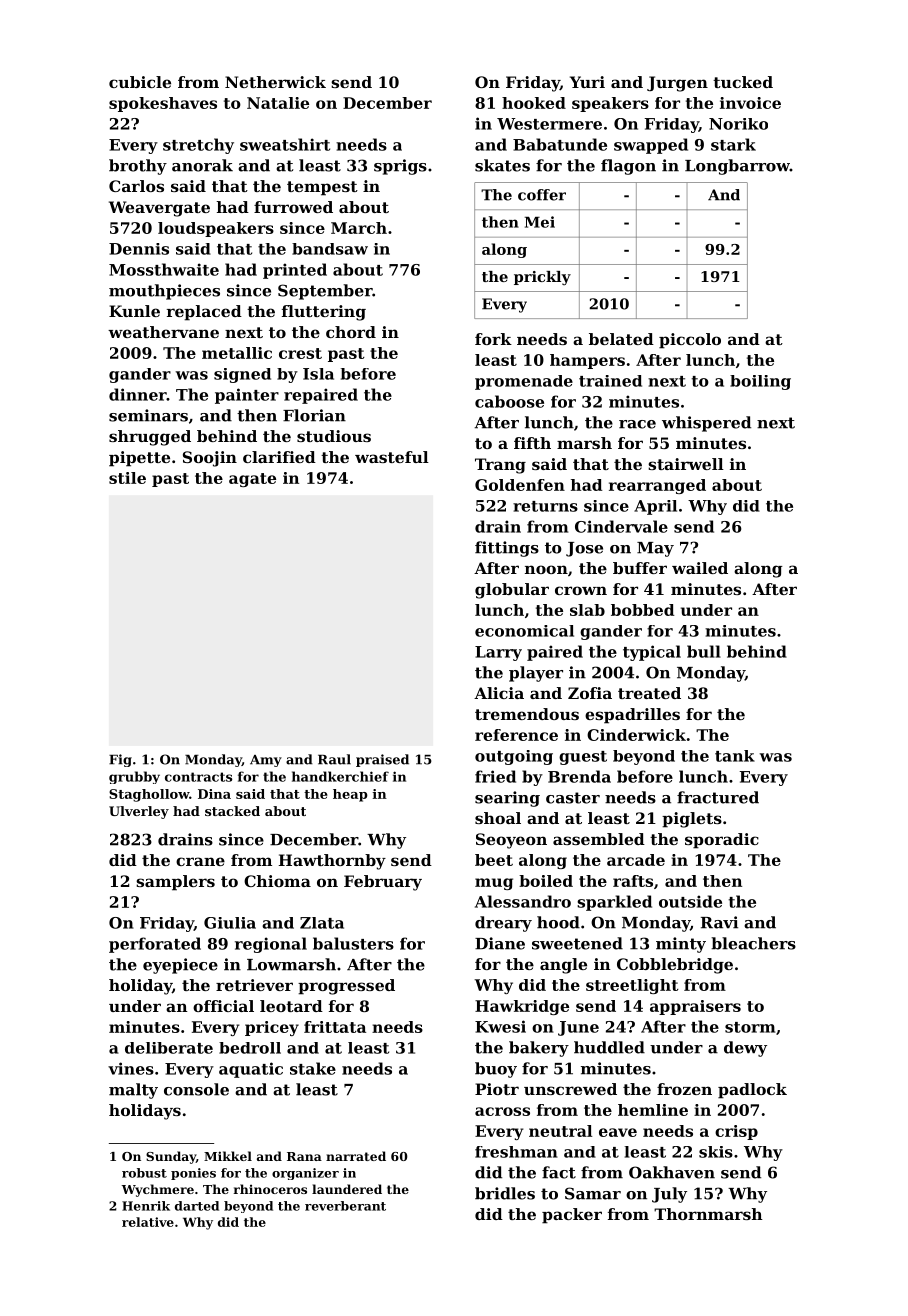 This image has width=908, height=1316. I want to click on Fig, so click(120, 760).
